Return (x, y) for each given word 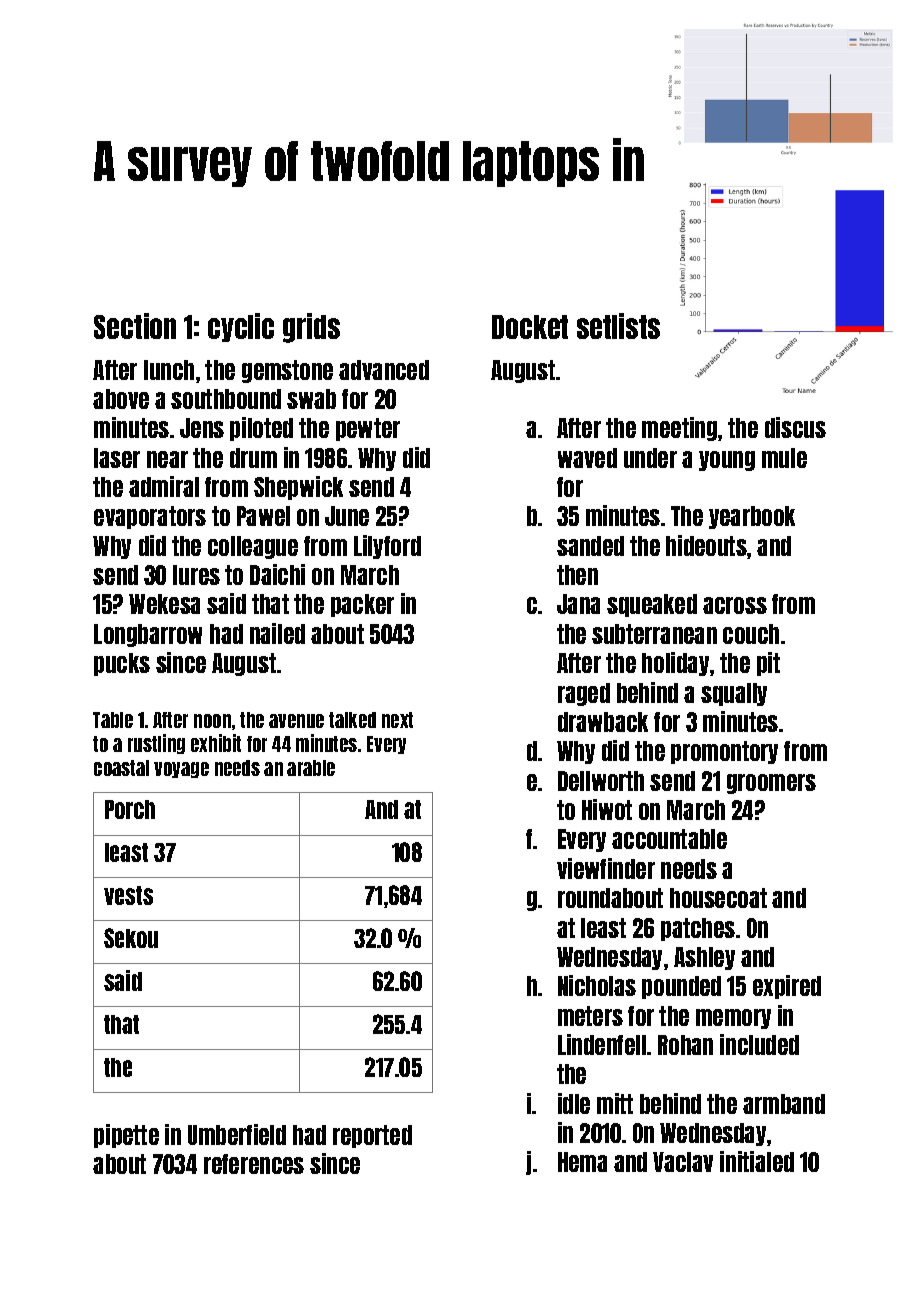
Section (135, 326)
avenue (296, 721)
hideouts (706, 545)
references (254, 1164)
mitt (615, 1103)
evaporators (150, 517)
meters (590, 1016)
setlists (618, 326)
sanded (590, 546)
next (397, 720)
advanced (384, 370)
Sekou (131, 938)
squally (734, 694)
